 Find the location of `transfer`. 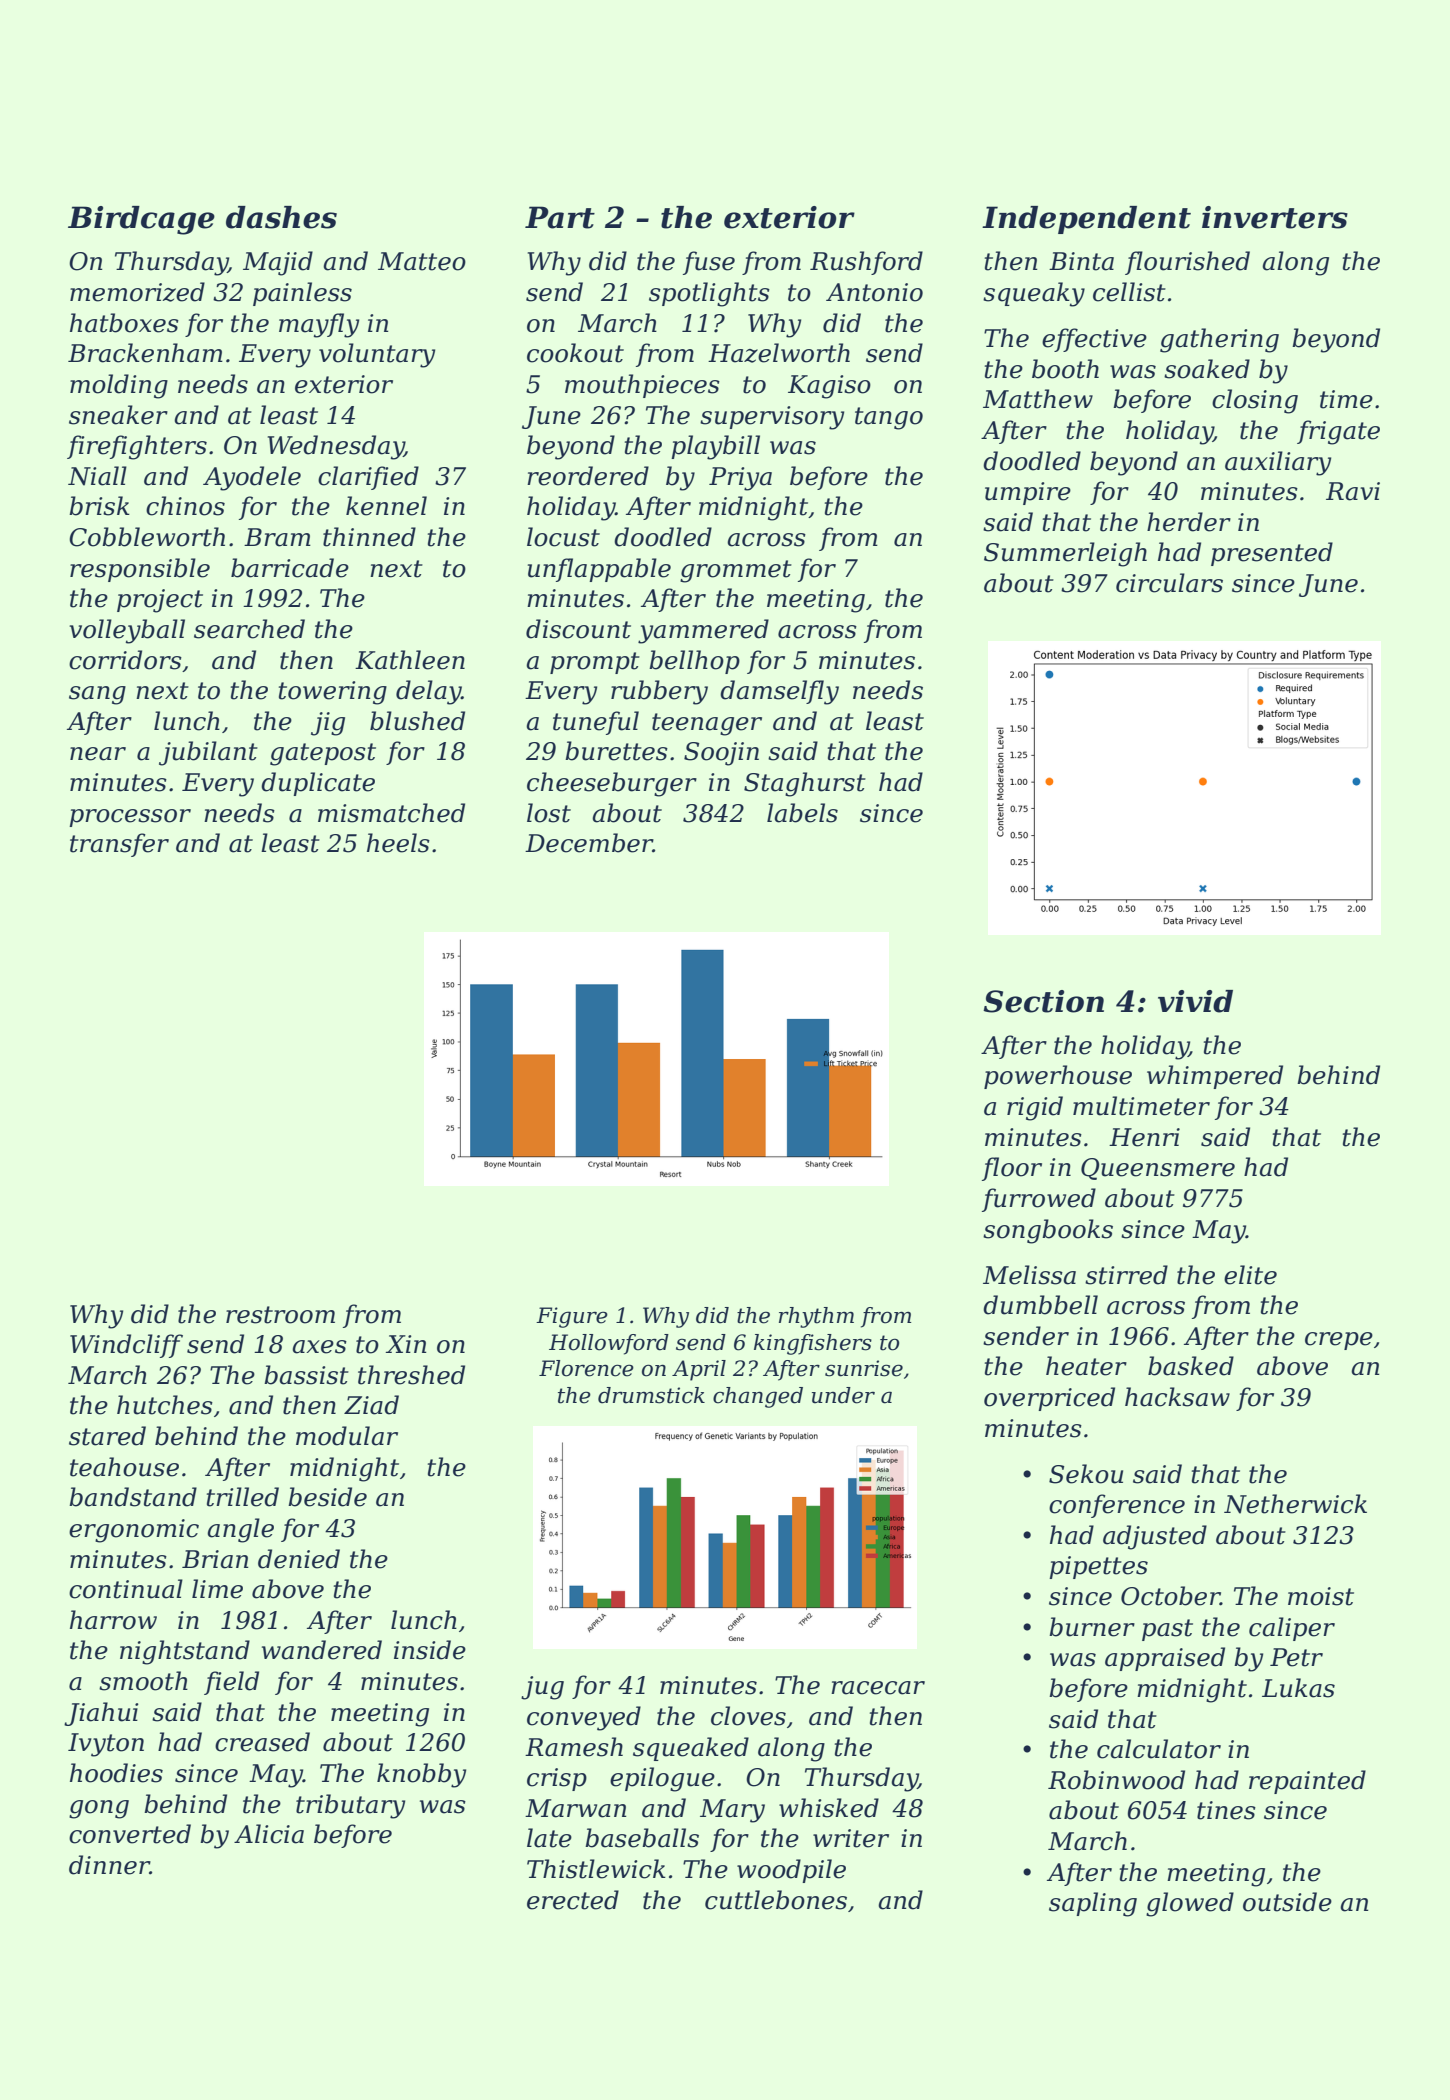

transfer is located at coordinates (119, 845).
